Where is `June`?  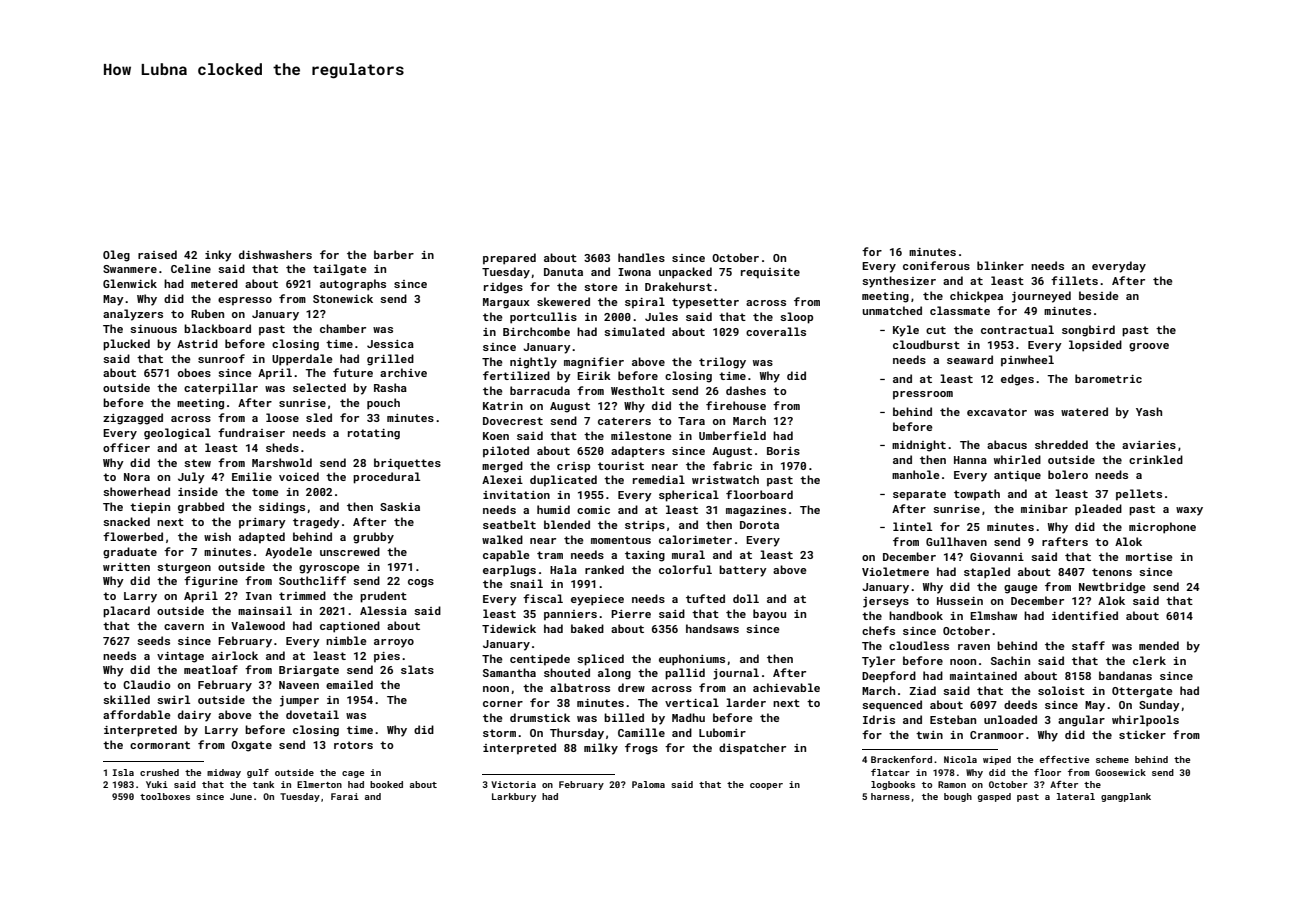 June is located at coordinates (241, 796).
